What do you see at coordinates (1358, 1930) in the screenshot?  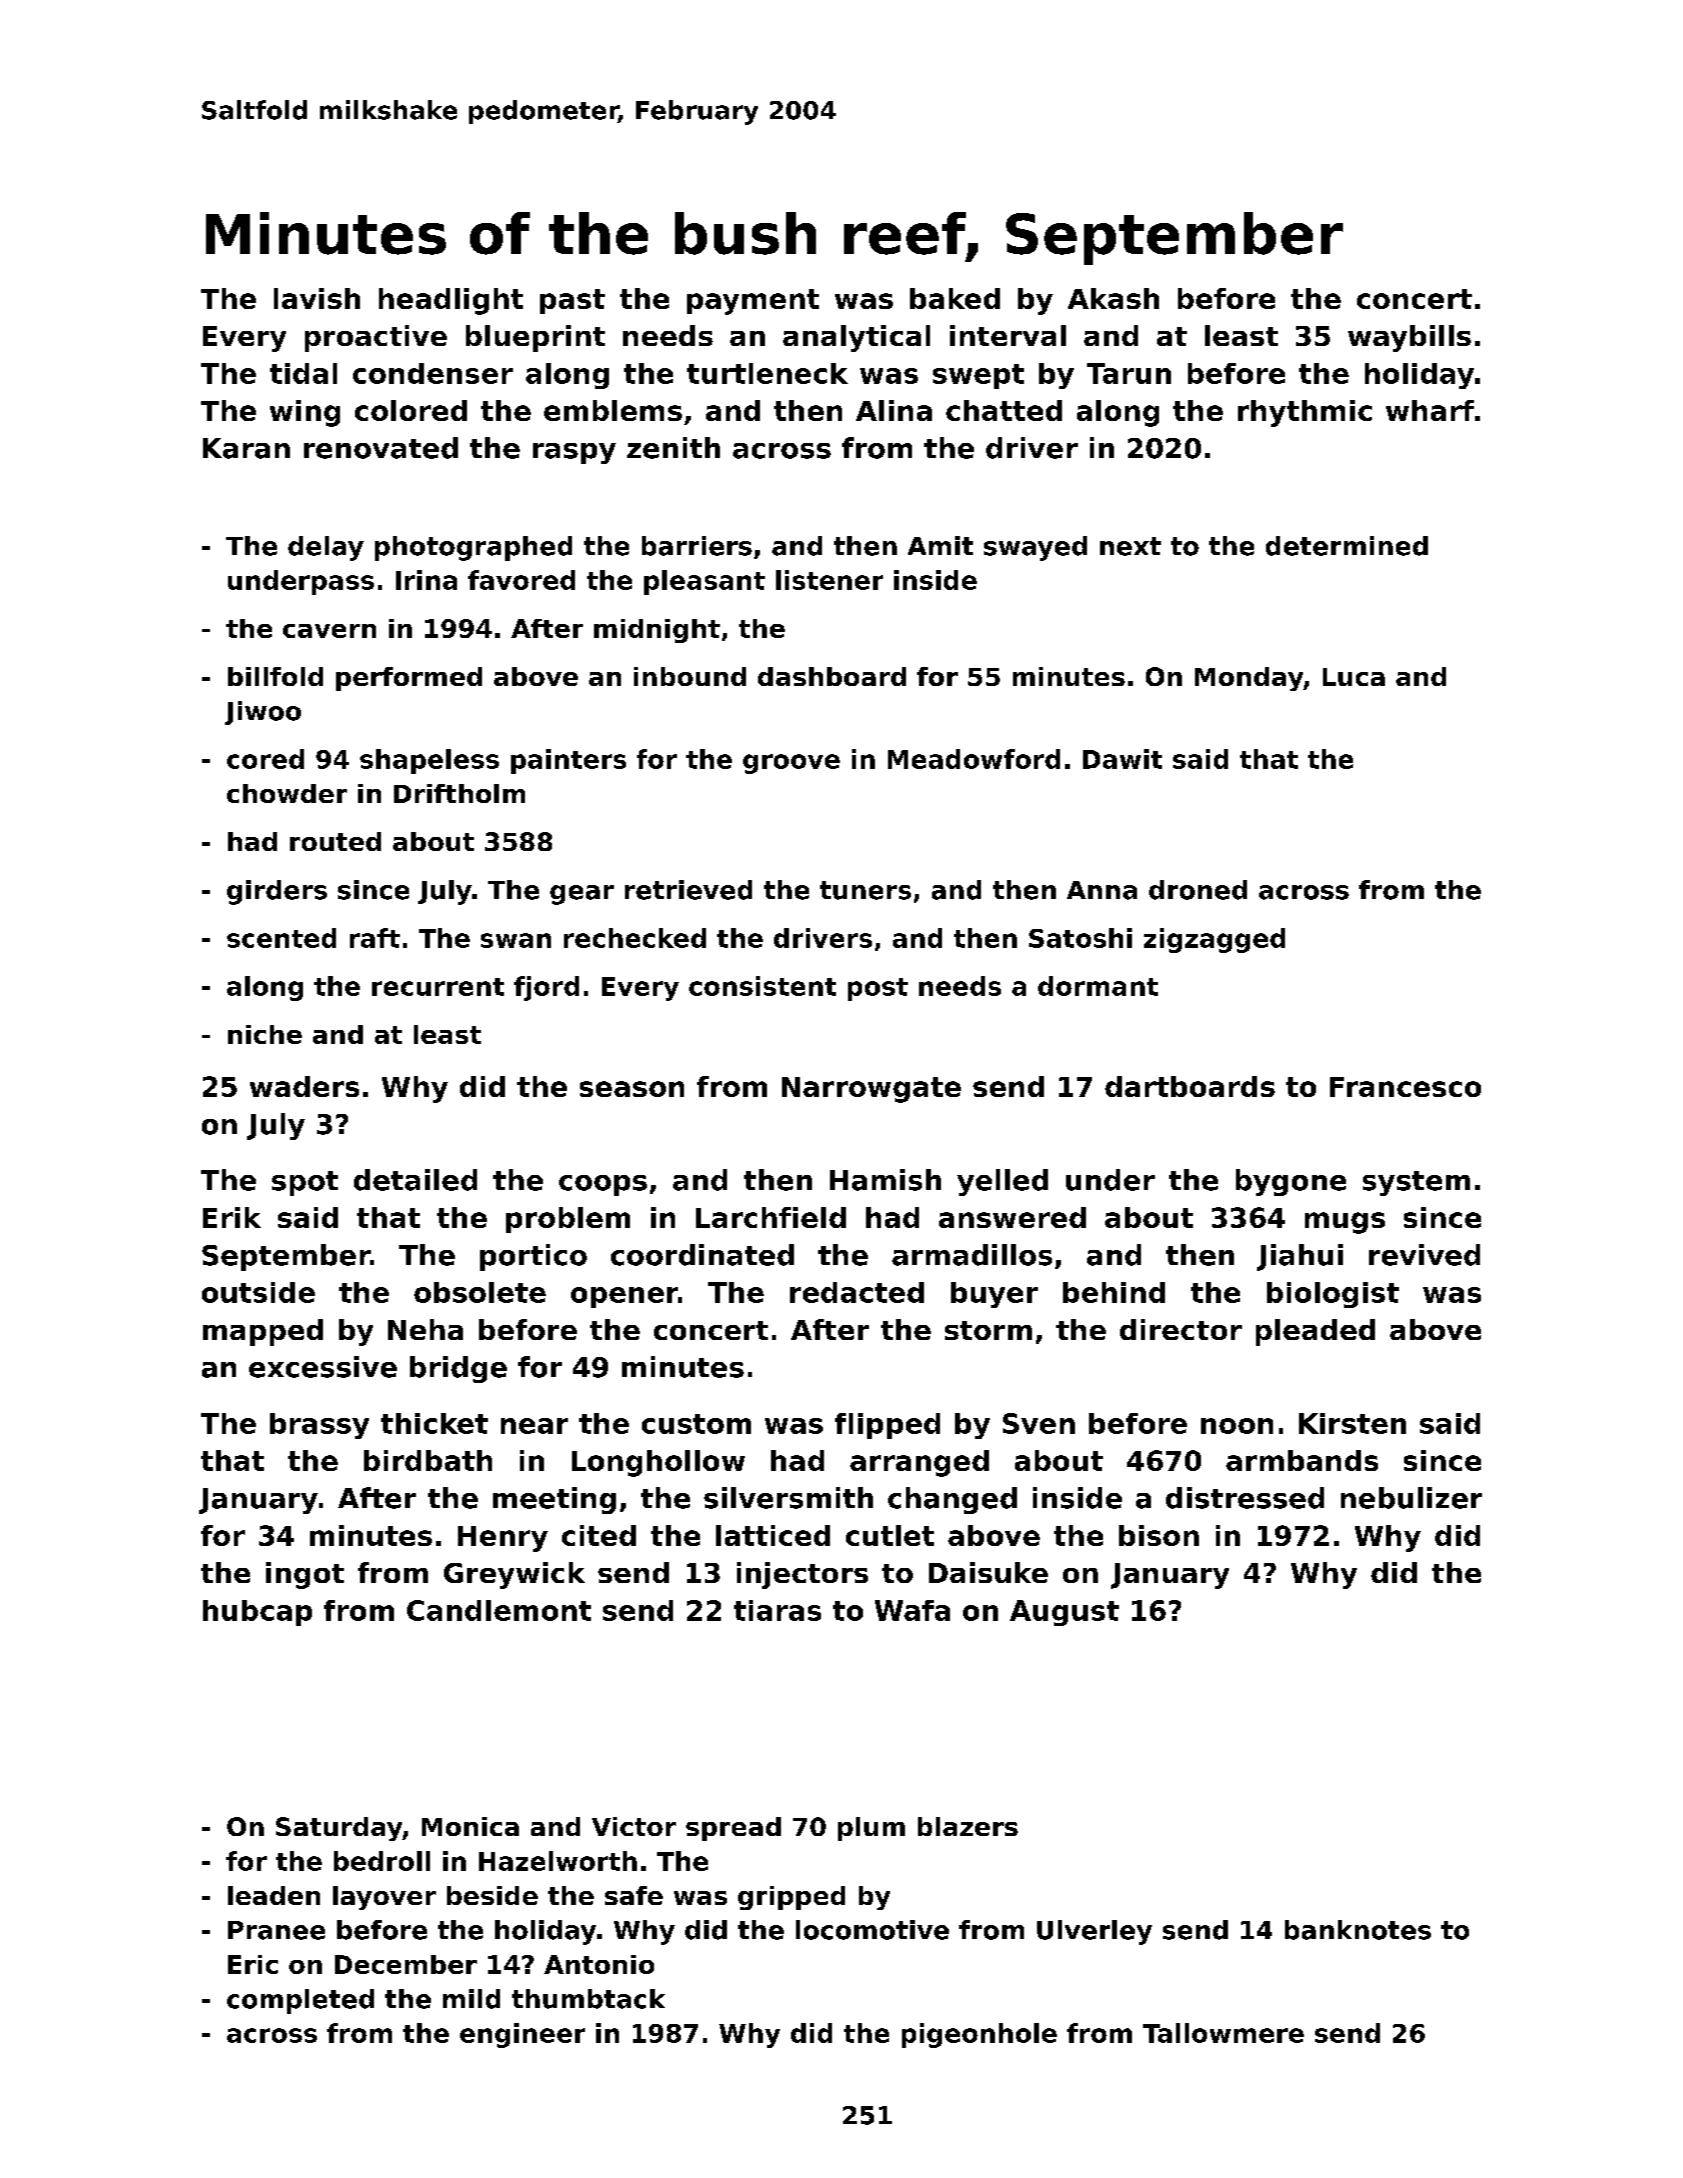 I see `banknotes` at bounding box center [1358, 1930].
